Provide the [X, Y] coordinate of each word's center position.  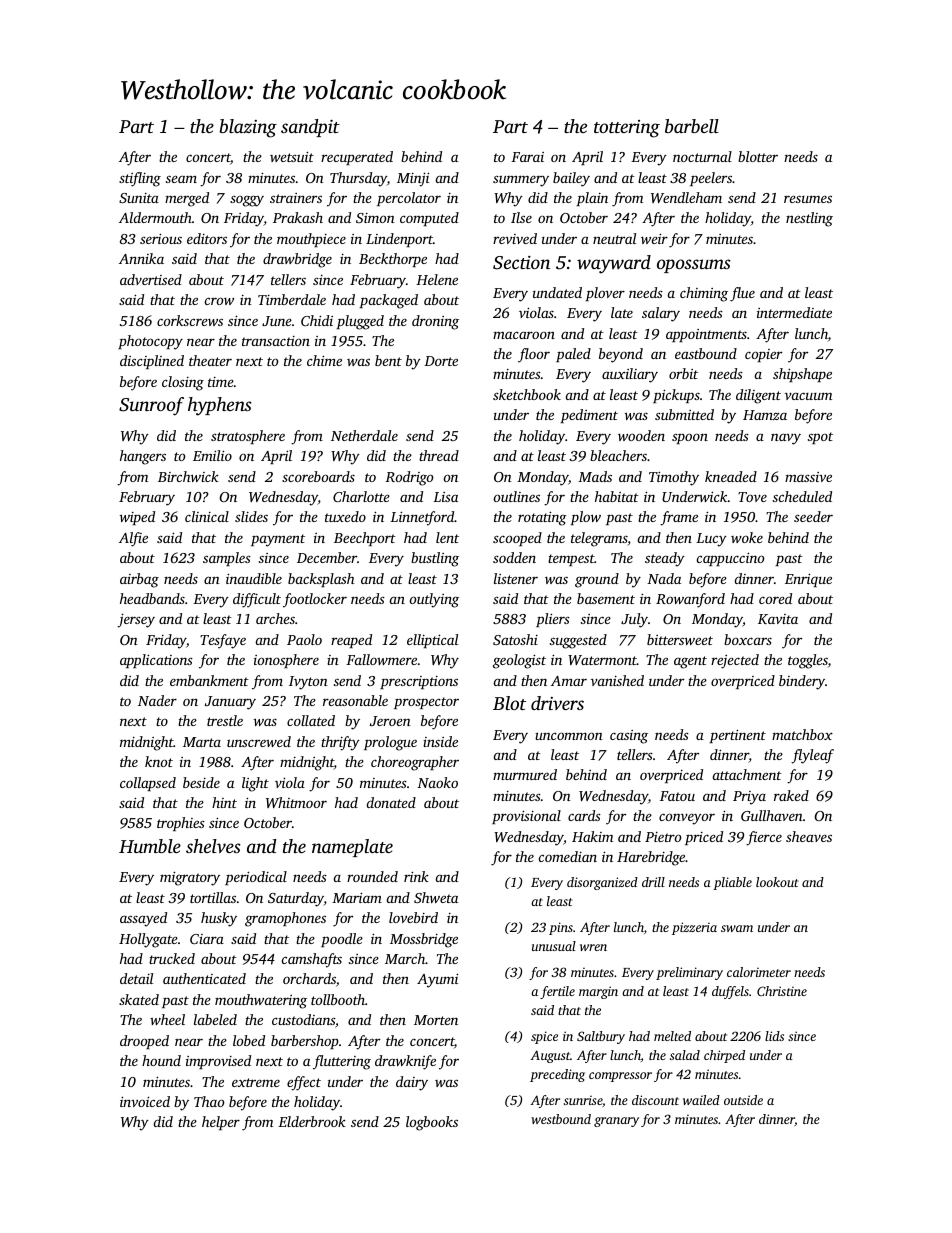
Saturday [296, 899]
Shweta [436, 897]
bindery [802, 682]
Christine [782, 991]
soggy [247, 201]
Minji [413, 179]
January [230, 703]
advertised [151, 279]
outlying [434, 600]
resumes [808, 199]
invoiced [145, 1101]
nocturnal [702, 156]
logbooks [432, 1123]
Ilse [521, 217]
